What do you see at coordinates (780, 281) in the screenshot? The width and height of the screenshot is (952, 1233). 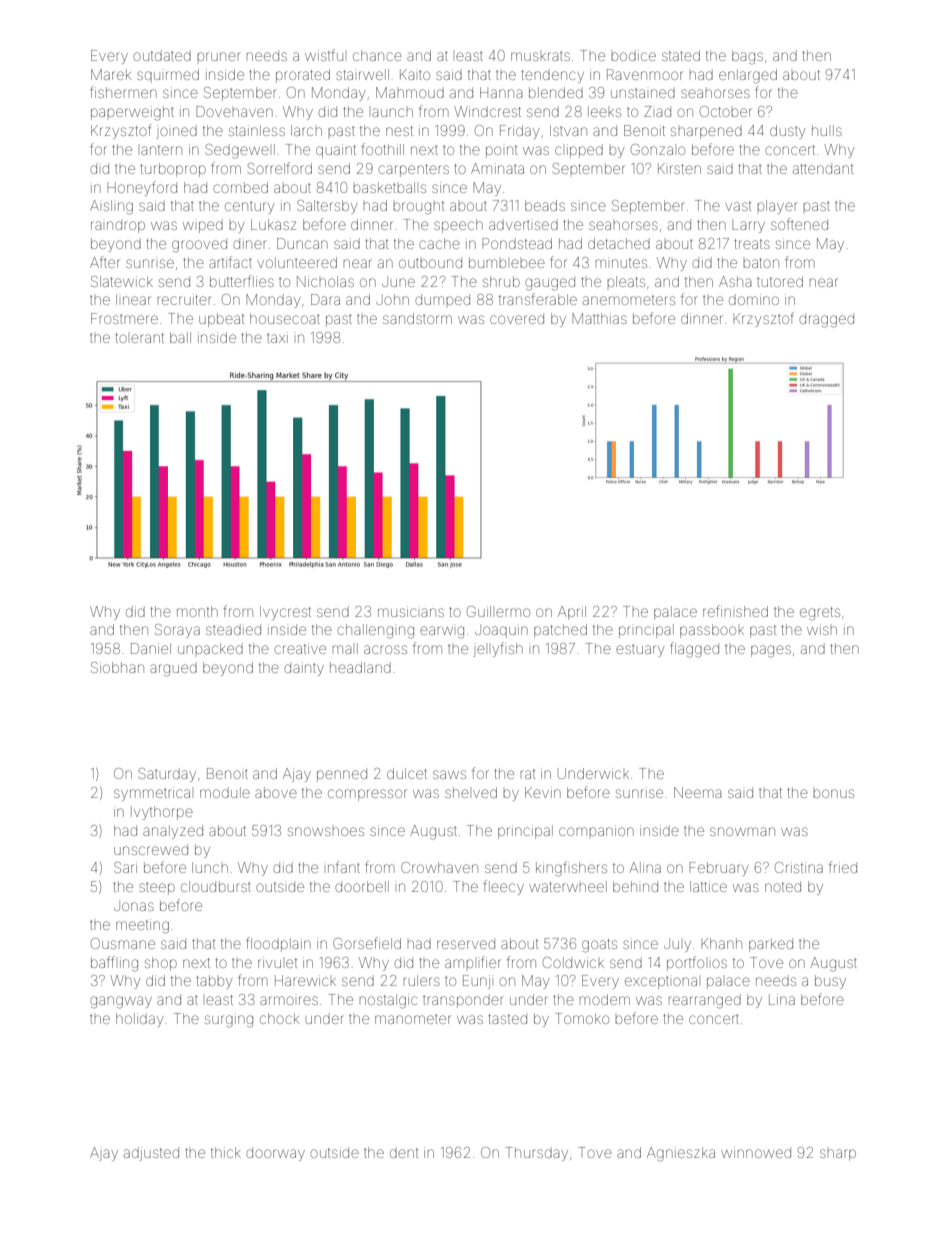 I see `tutored` at bounding box center [780, 281].
